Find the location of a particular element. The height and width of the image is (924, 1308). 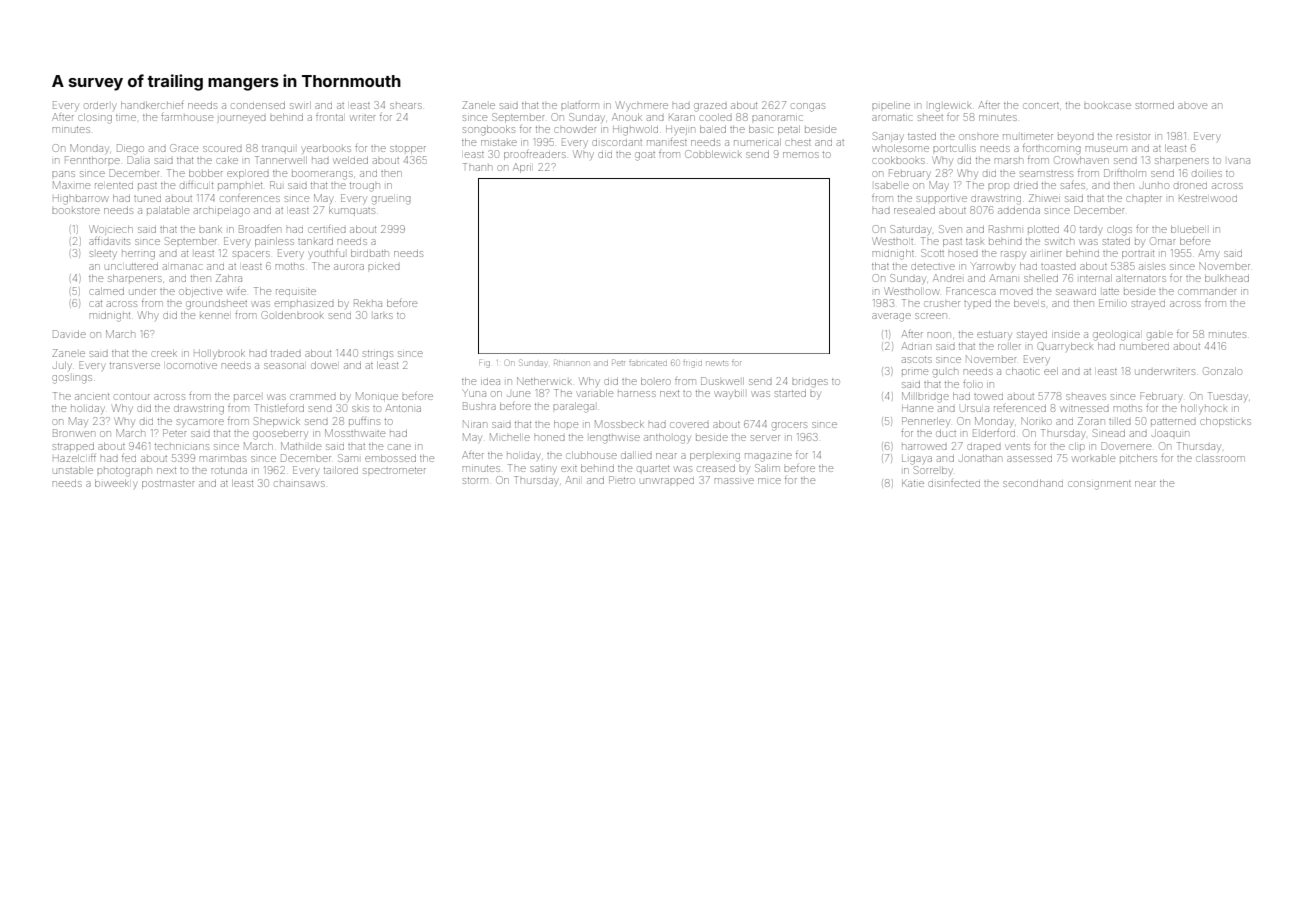

Diego is located at coordinates (130, 149).
